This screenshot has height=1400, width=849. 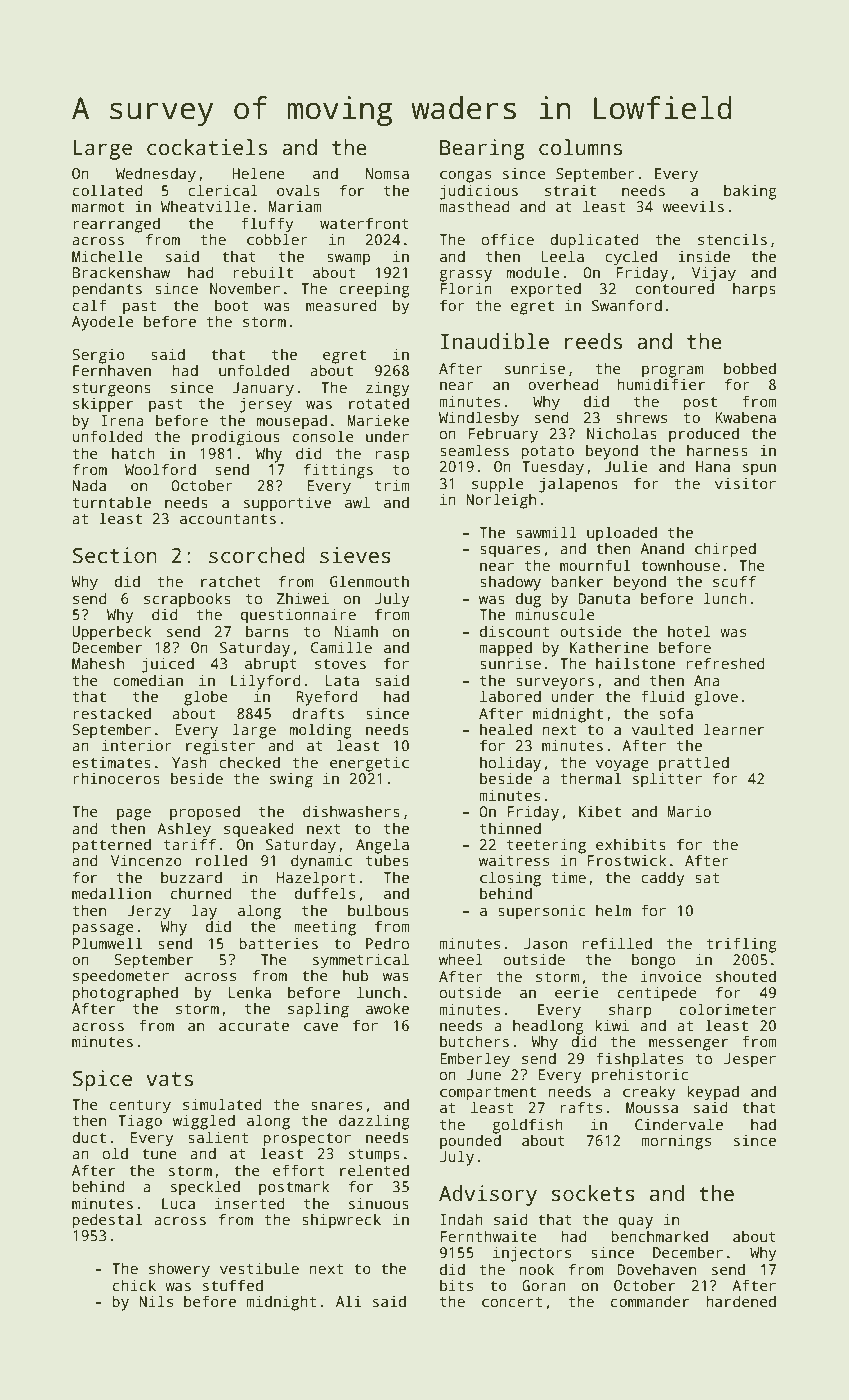 I want to click on commander, so click(x=650, y=1301).
